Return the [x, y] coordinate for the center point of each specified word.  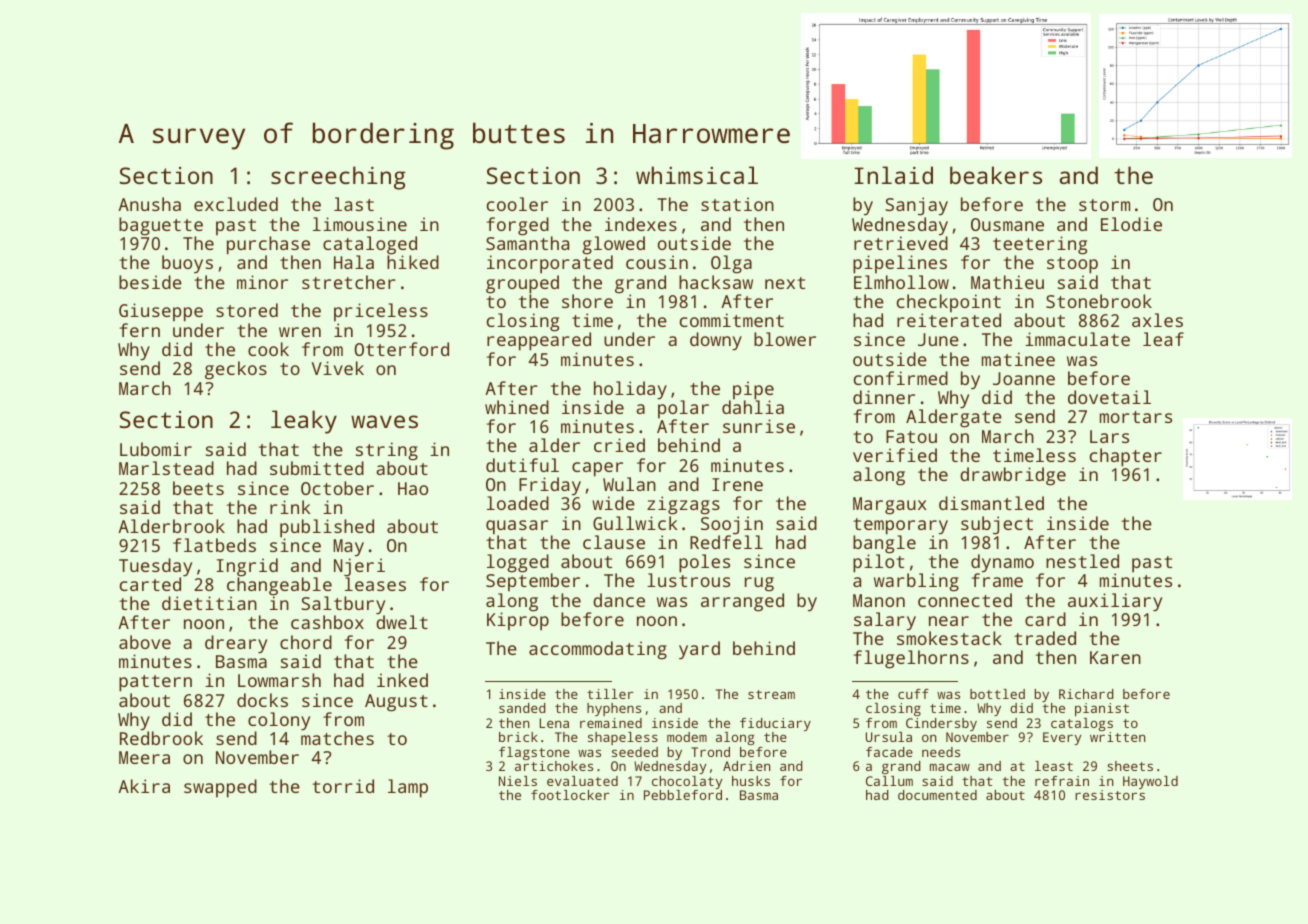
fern [140, 330]
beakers [996, 175]
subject [997, 525]
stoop [1072, 265]
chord [306, 642]
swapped [220, 788]
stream [771, 694]
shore [587, 301]
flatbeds [214, 545]
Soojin [732, 525]
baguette [161, 226]
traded [1045, 638]
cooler [517, 204]
